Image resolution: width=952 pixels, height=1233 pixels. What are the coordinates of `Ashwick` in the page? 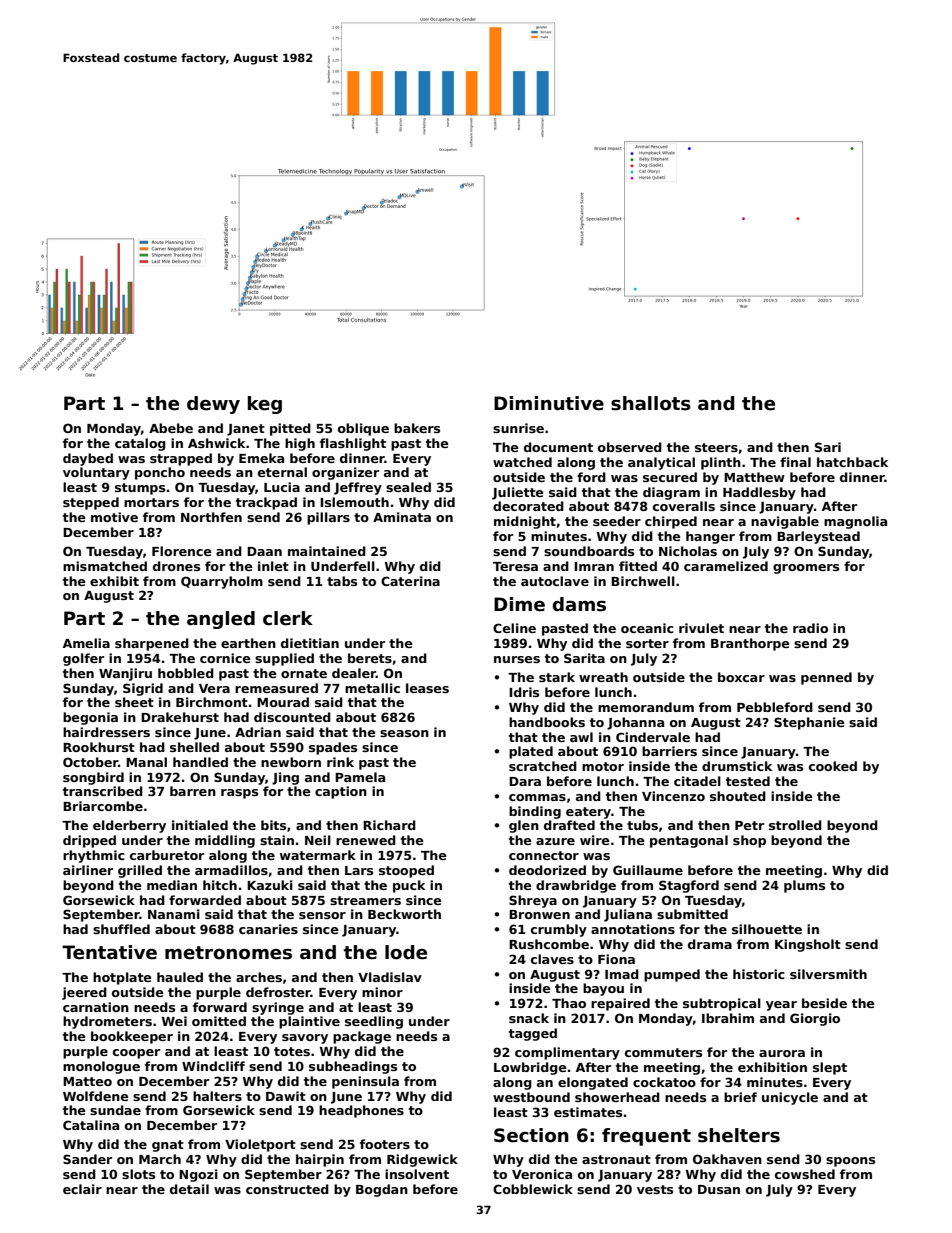 It's located at (216, 443).
